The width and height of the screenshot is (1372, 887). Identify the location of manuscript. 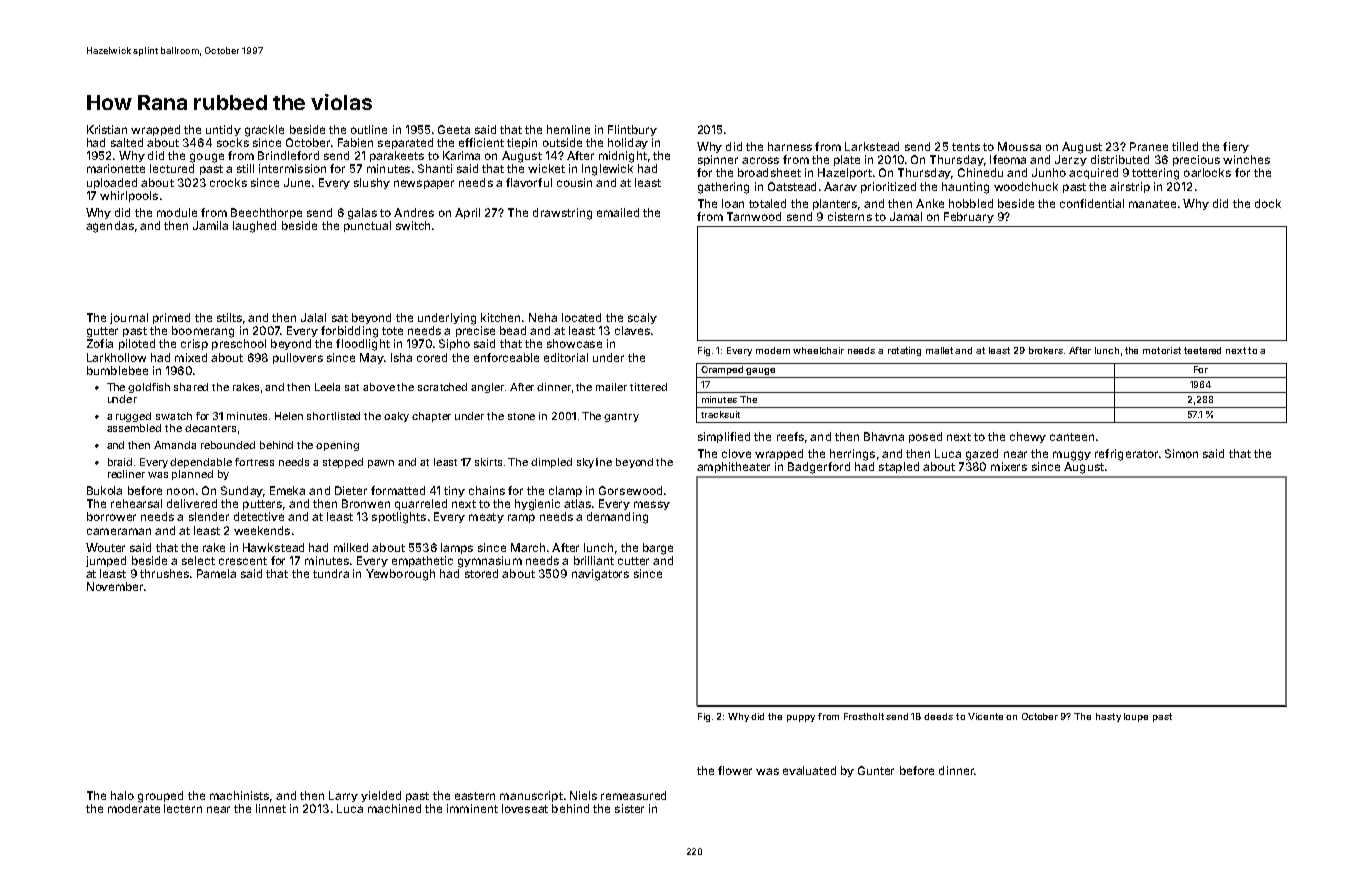
(531, 796).
